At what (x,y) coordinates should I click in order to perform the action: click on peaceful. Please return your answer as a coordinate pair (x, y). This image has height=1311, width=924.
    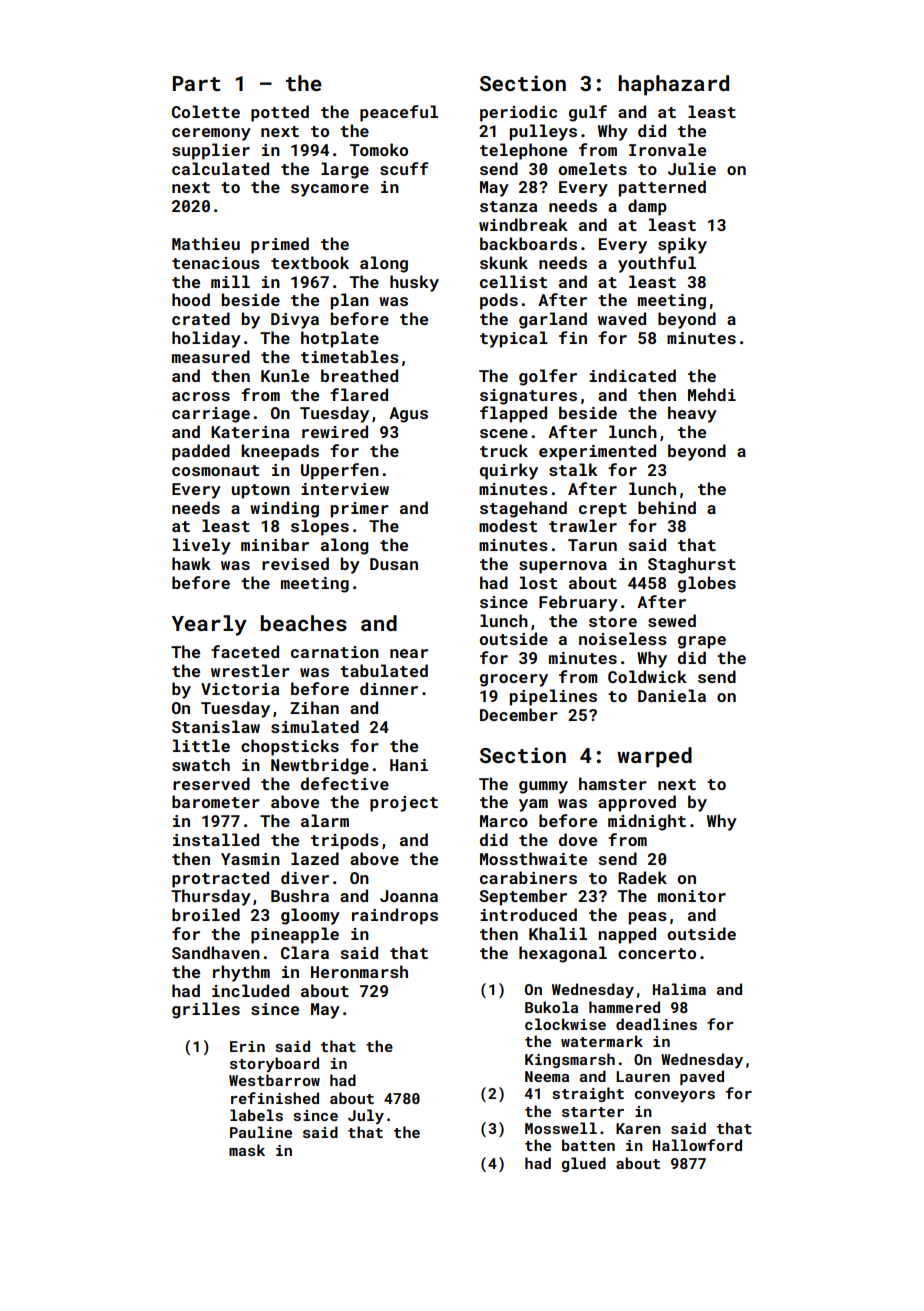
    Looking at the image, I should click on (399, 113).
